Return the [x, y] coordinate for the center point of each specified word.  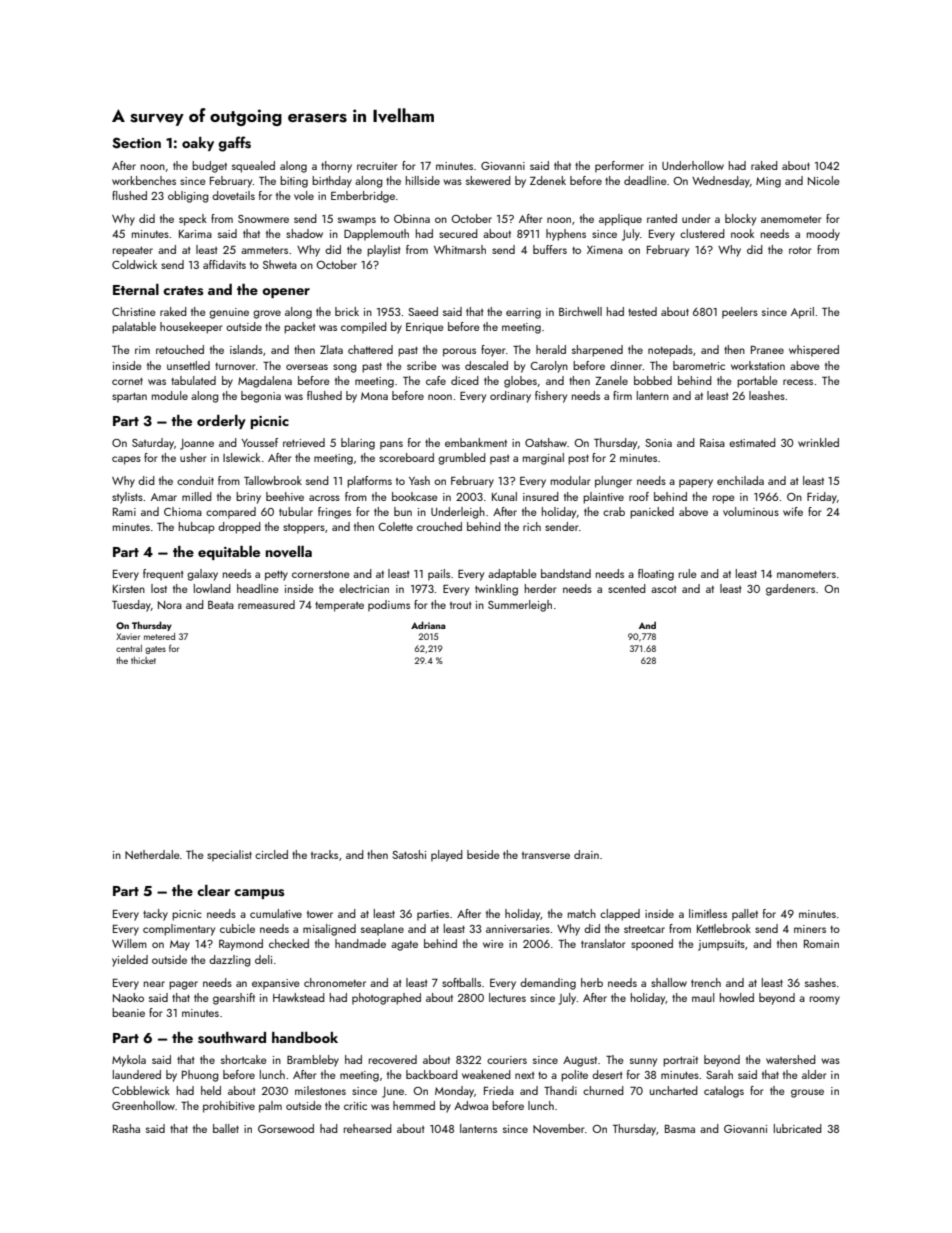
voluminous [751, 511]
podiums [389, 606]
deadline [645, 180]
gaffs [234, 144]
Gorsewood [286, 1128]
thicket [143, 660]
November [559, 1128]
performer [619, 167]
